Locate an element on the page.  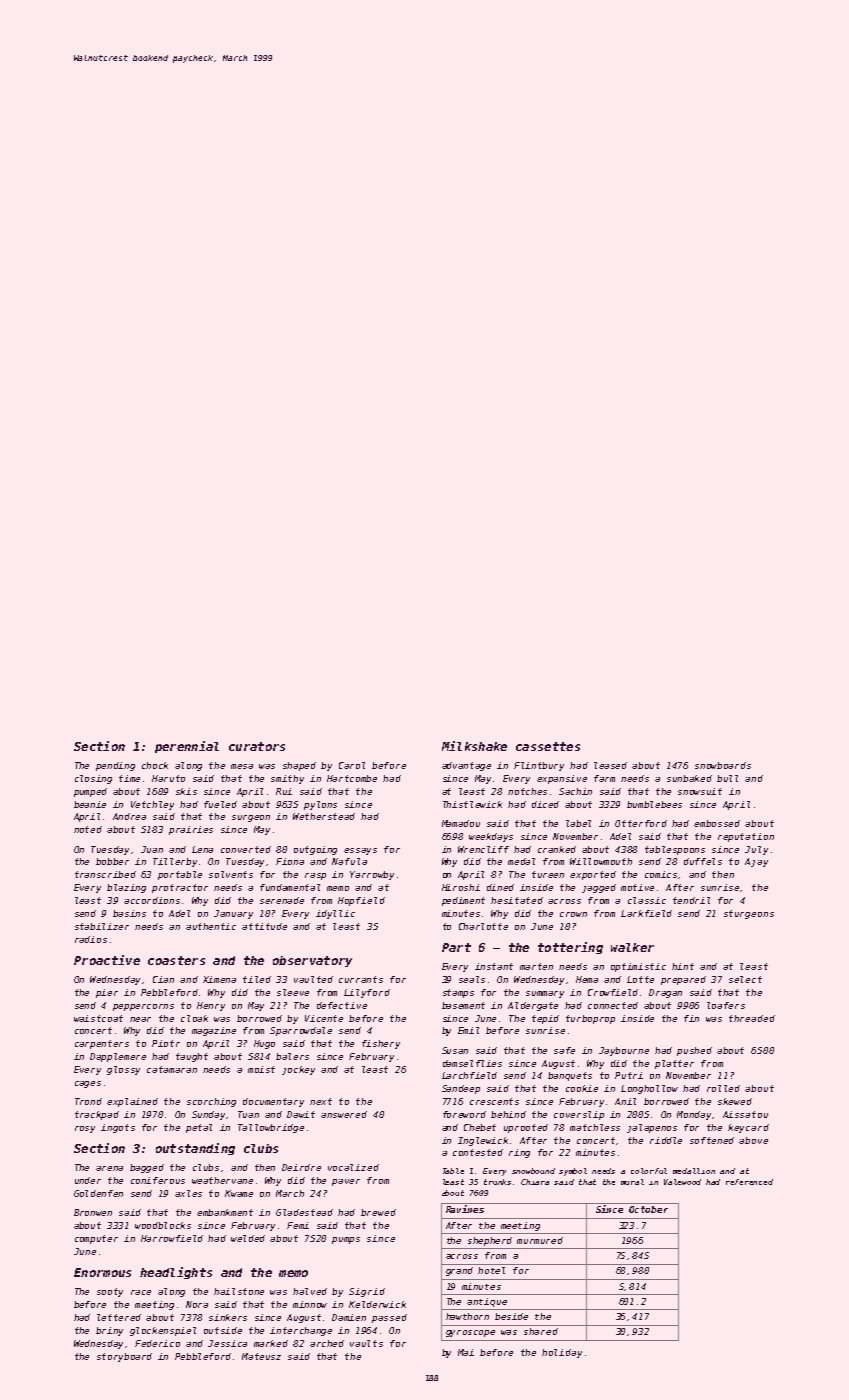
reputation is located at coordinates (746, 837).
